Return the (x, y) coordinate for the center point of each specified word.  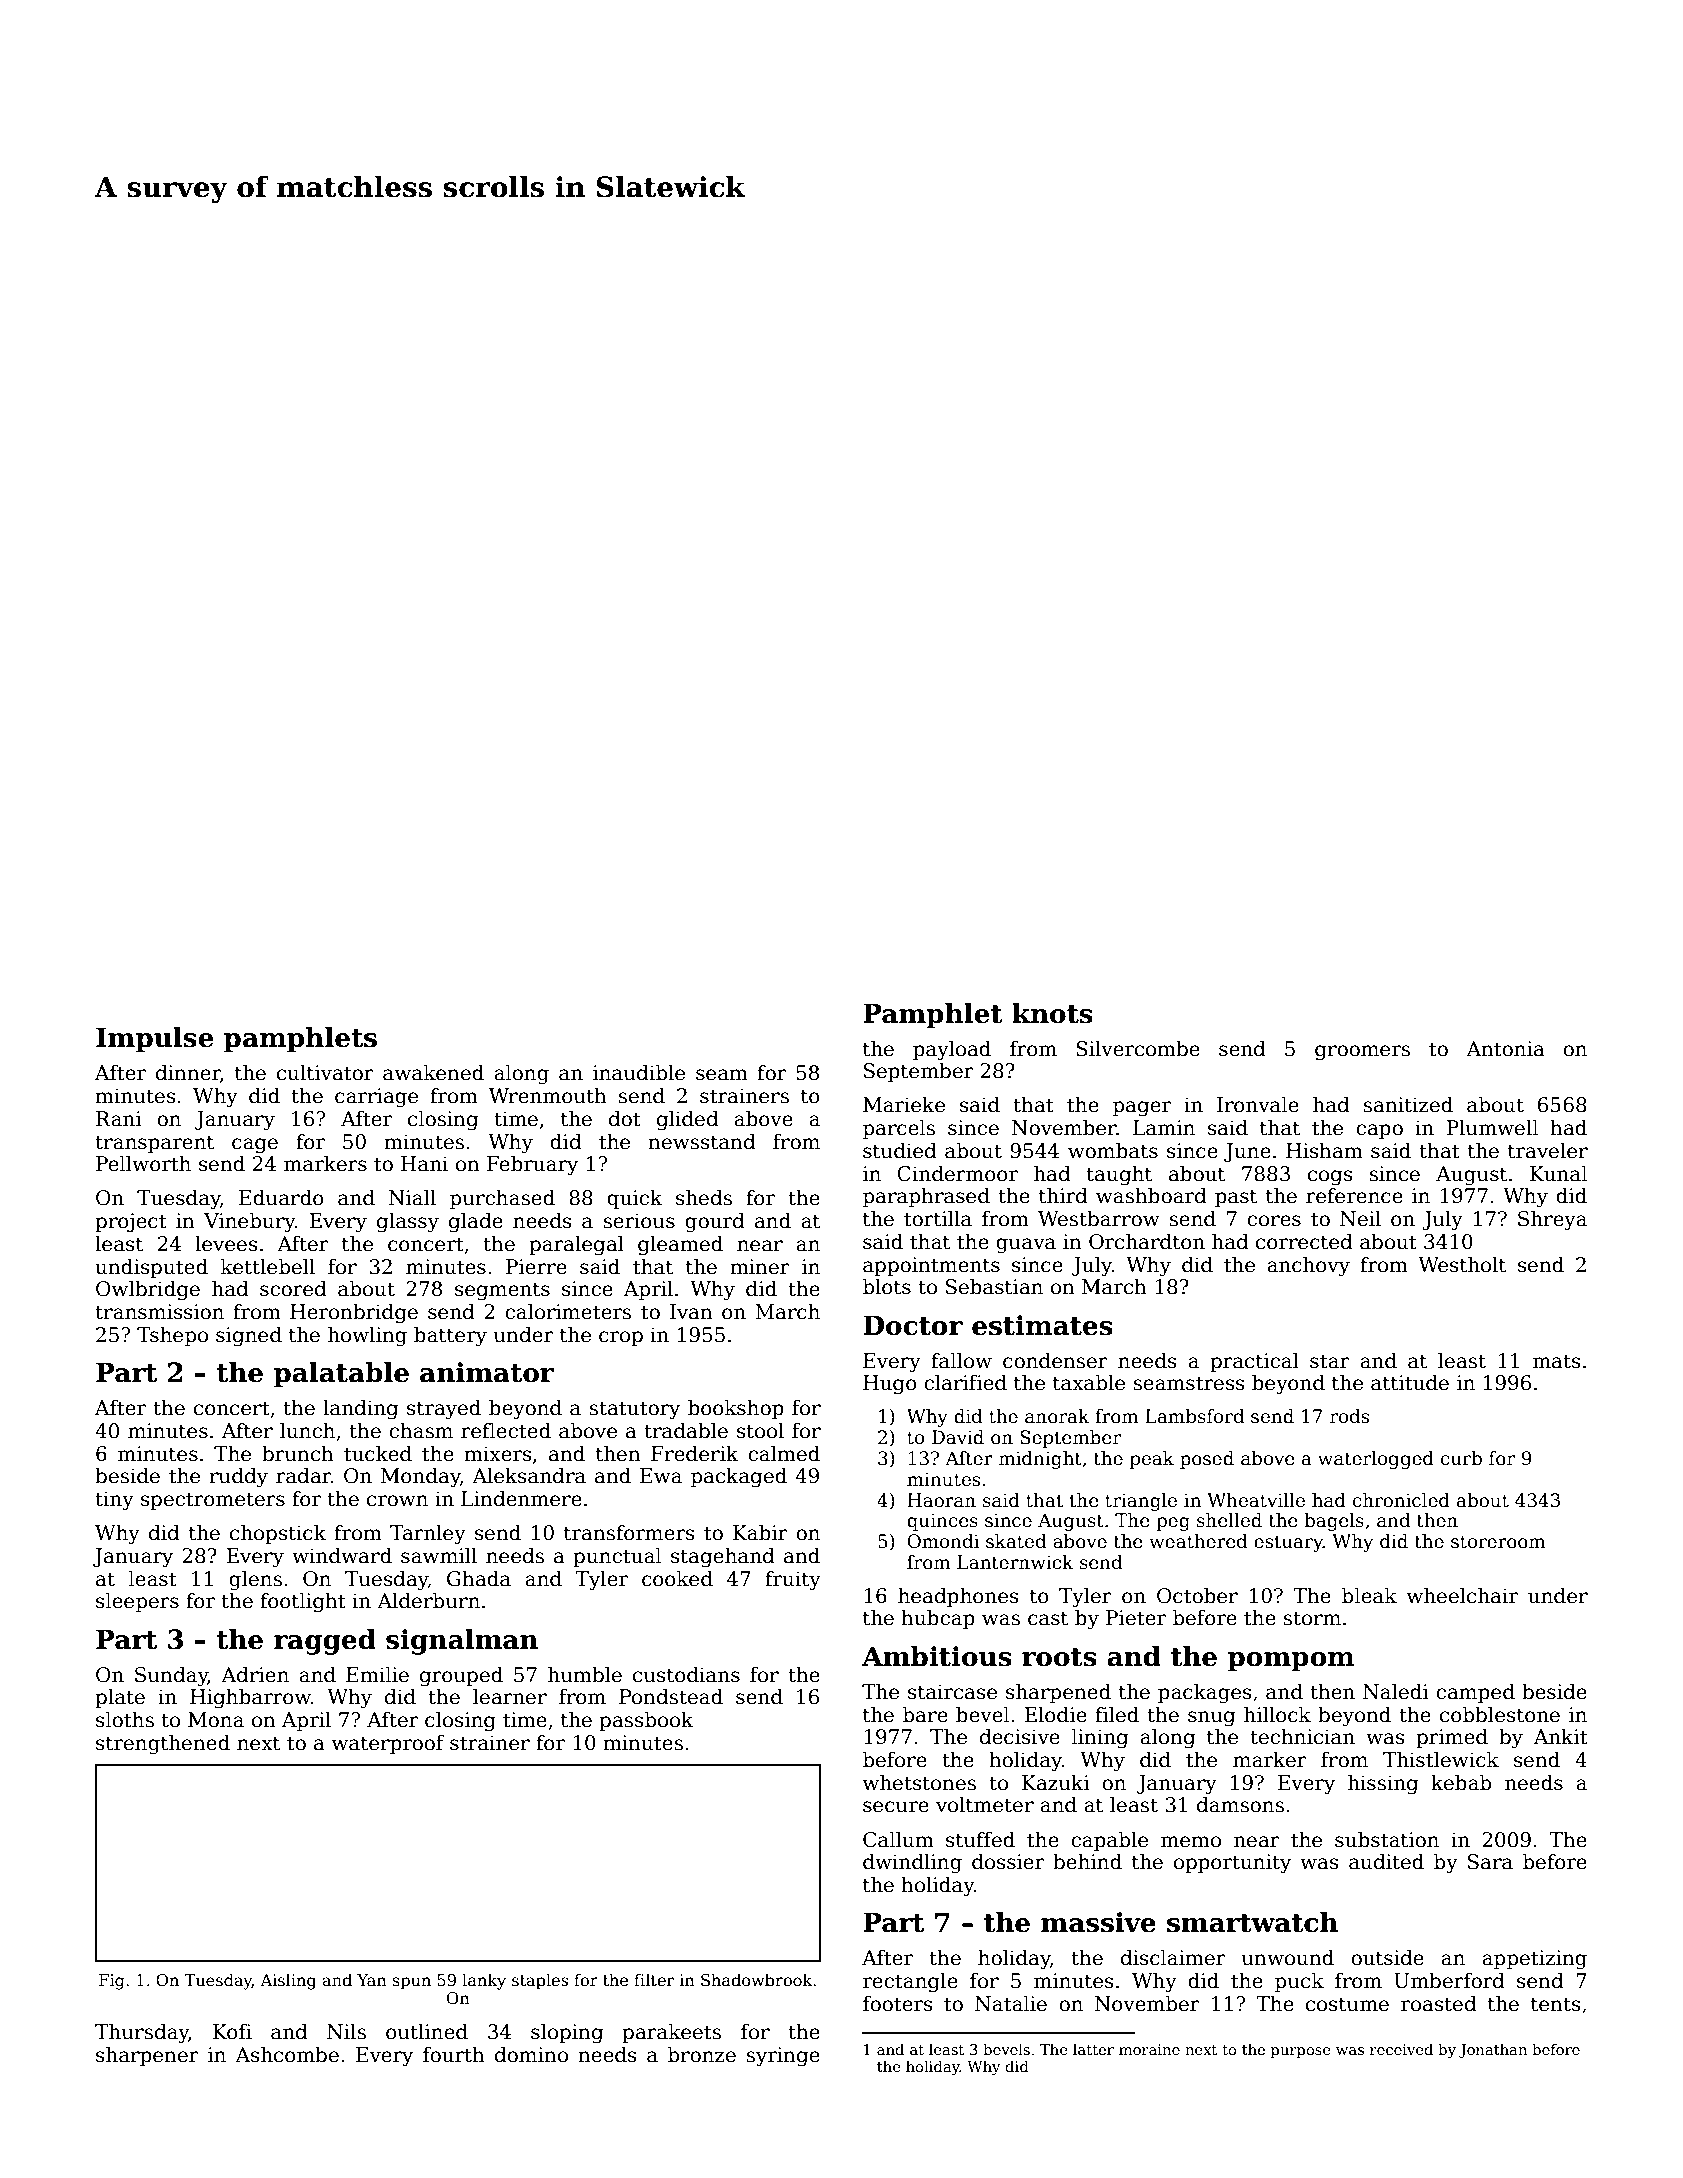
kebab (1461, 1782)
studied (900, 1150)
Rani (119, 1119)
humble (585, 1674)
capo (1379, 1131)
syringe (783, 2057)
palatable (341, 1375)
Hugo (890, 1385)
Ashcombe (287, 2054)
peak (1152, 1460)
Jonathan (1493, 2050)
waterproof (388, 1744)
